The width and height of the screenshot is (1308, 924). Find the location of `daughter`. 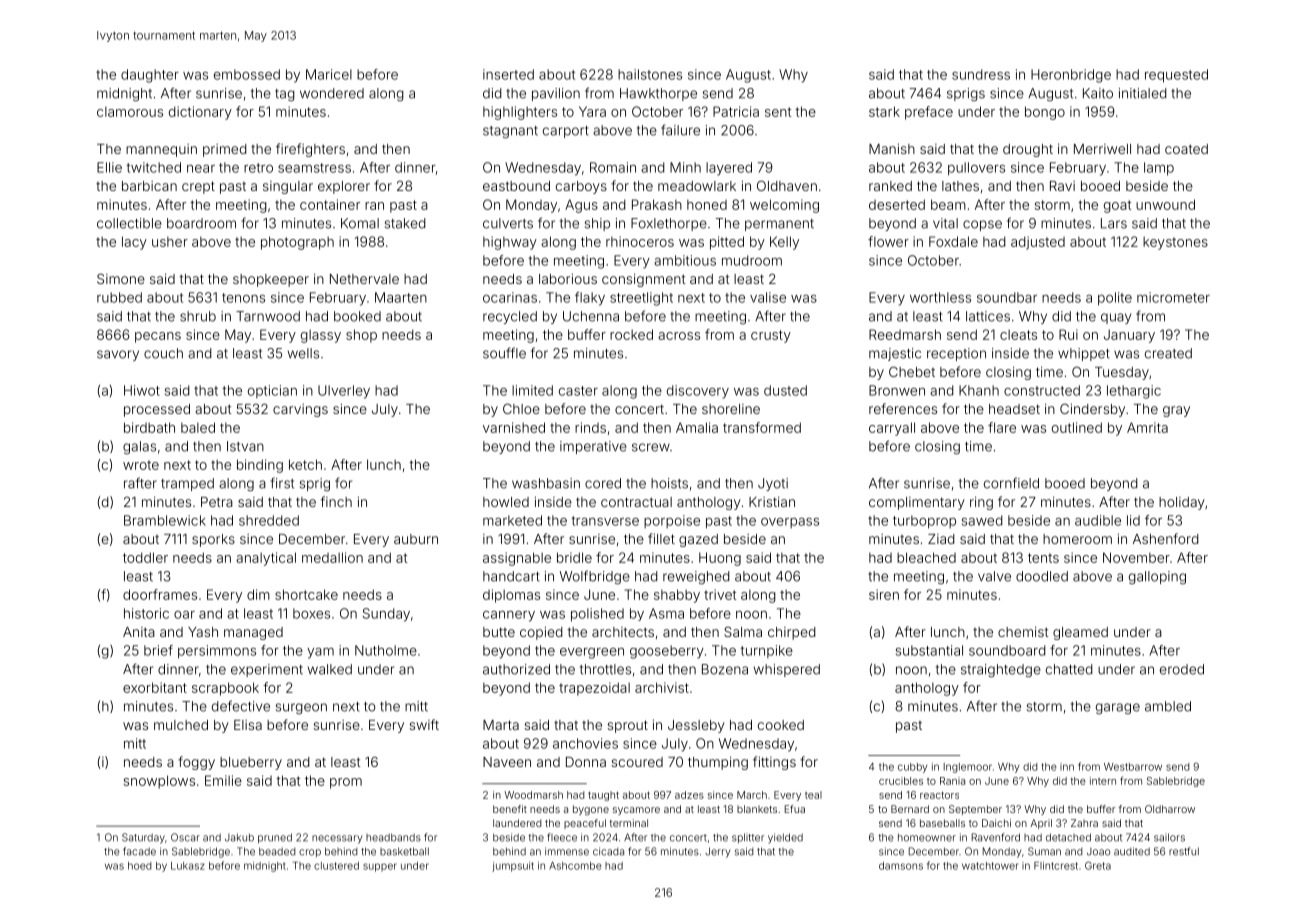

daughter is located at coordinates (150, 76).
